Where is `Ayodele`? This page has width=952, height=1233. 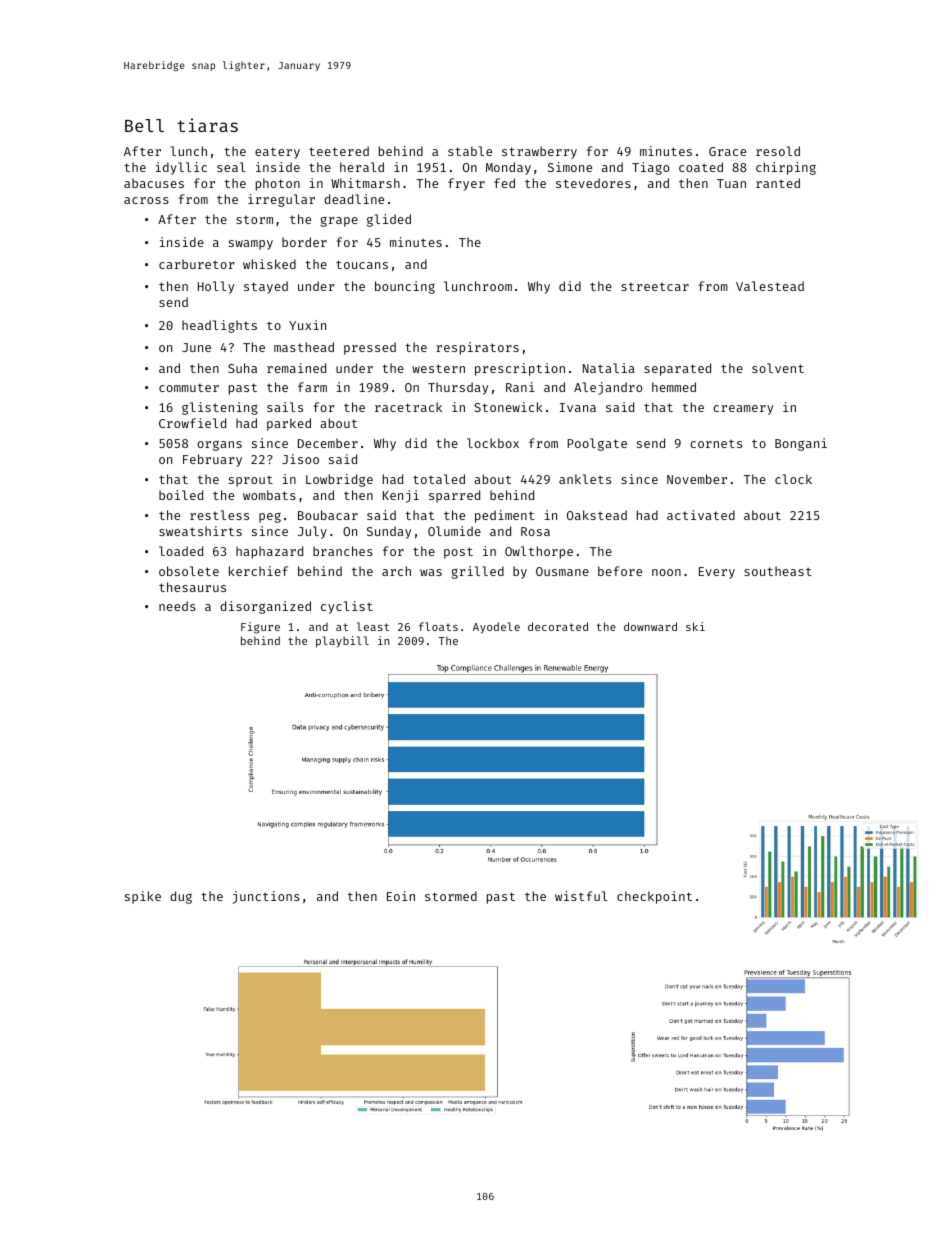 Ayodele is located at coordinates (496, 628).
